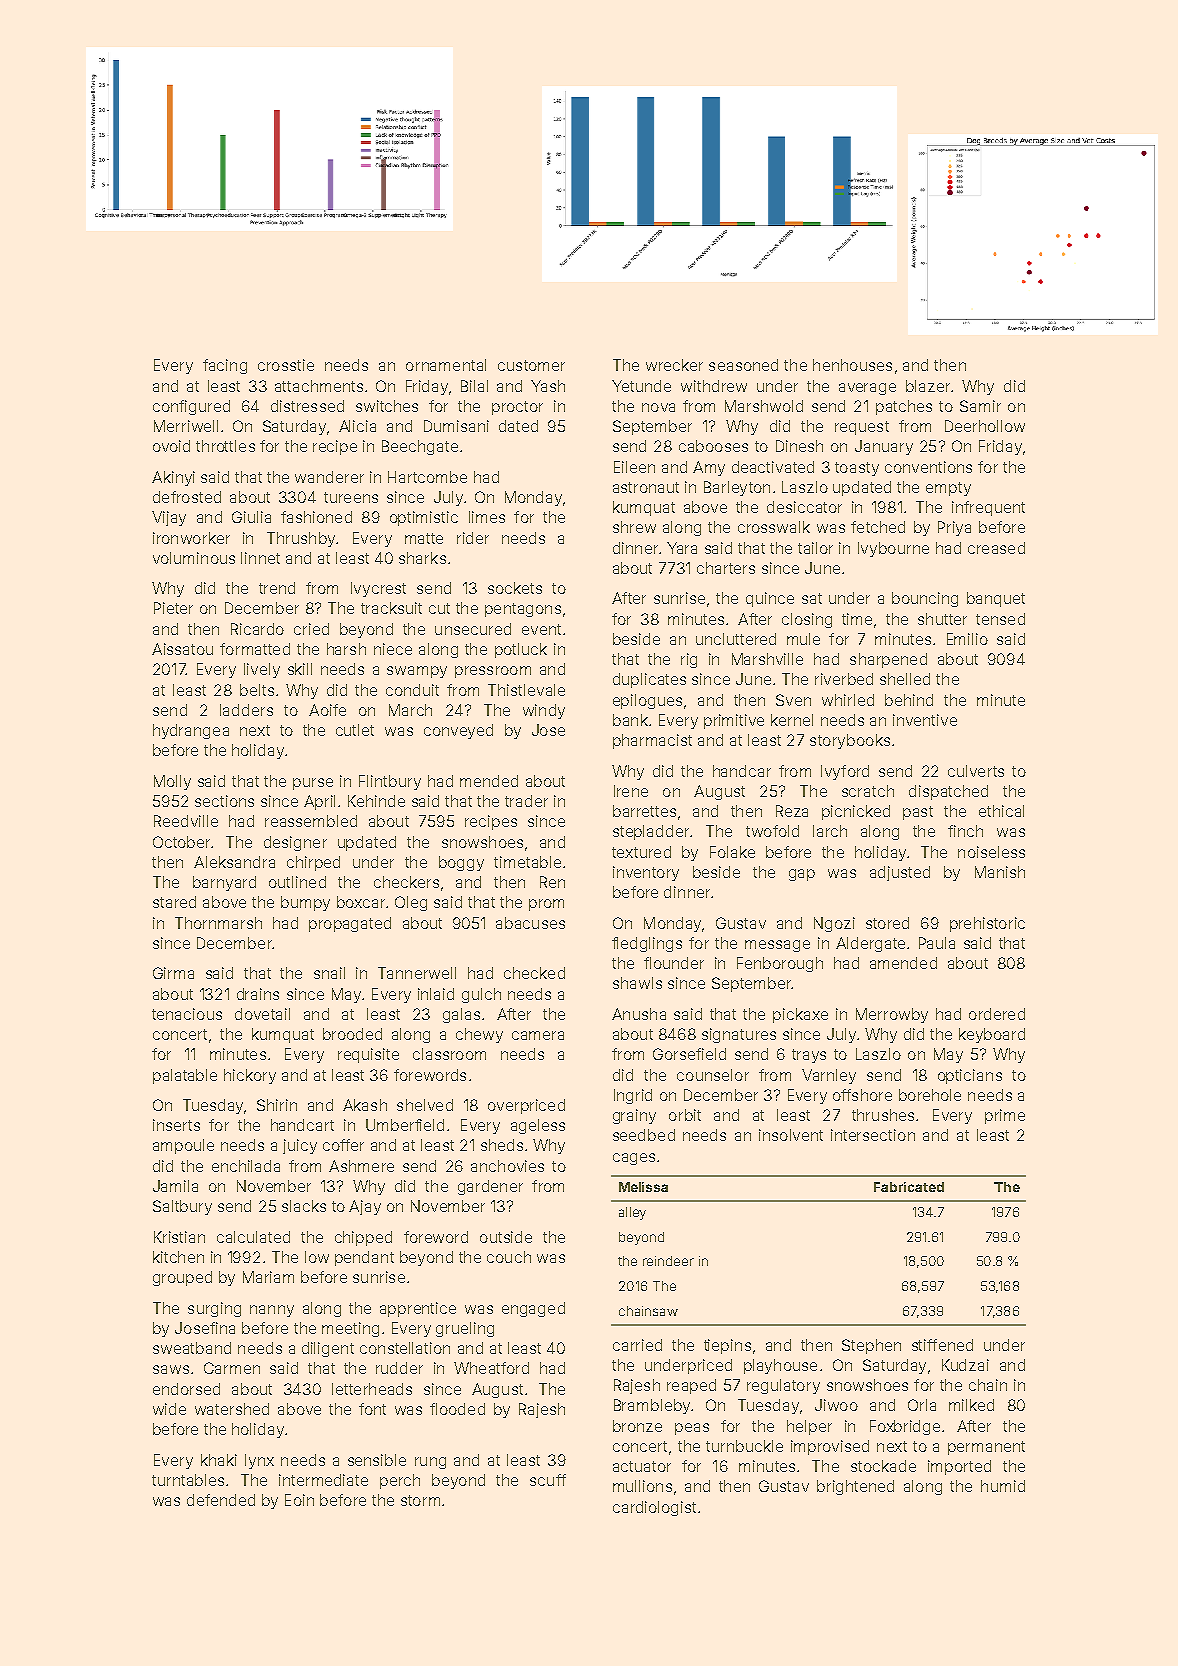 Image resolution: width=1178 pixels, height=1666 pixels. I want to click on tenacious, so click(187, 1014).
